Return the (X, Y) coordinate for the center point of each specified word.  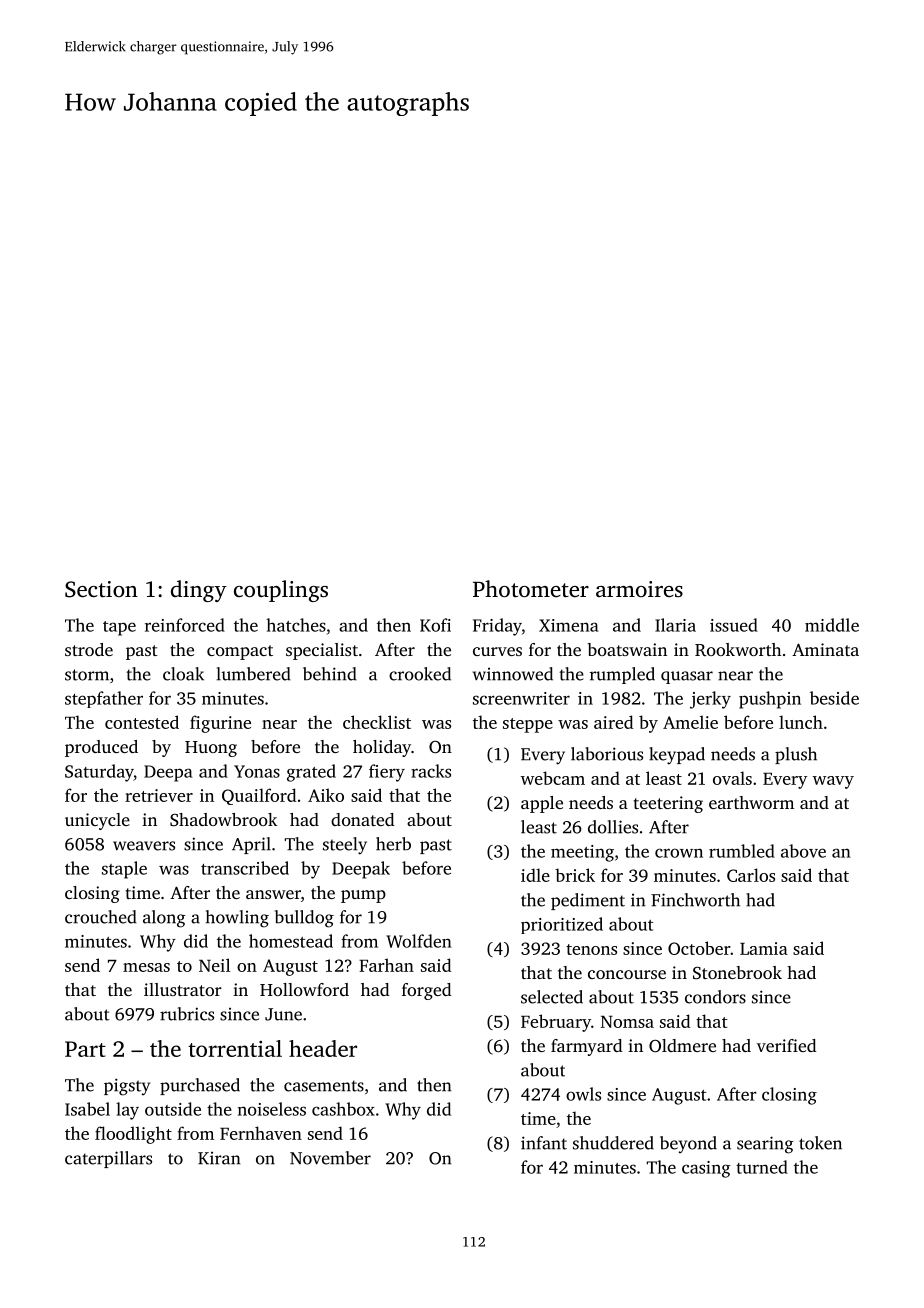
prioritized (562, 925)
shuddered (613, 1143)
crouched (101, 917)
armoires (639, 589)
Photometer (531, 589)
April (251, 845)
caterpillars (108, 1159)
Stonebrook (737, 972)
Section (101, 589)
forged (426, 991)
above (803, 851)
